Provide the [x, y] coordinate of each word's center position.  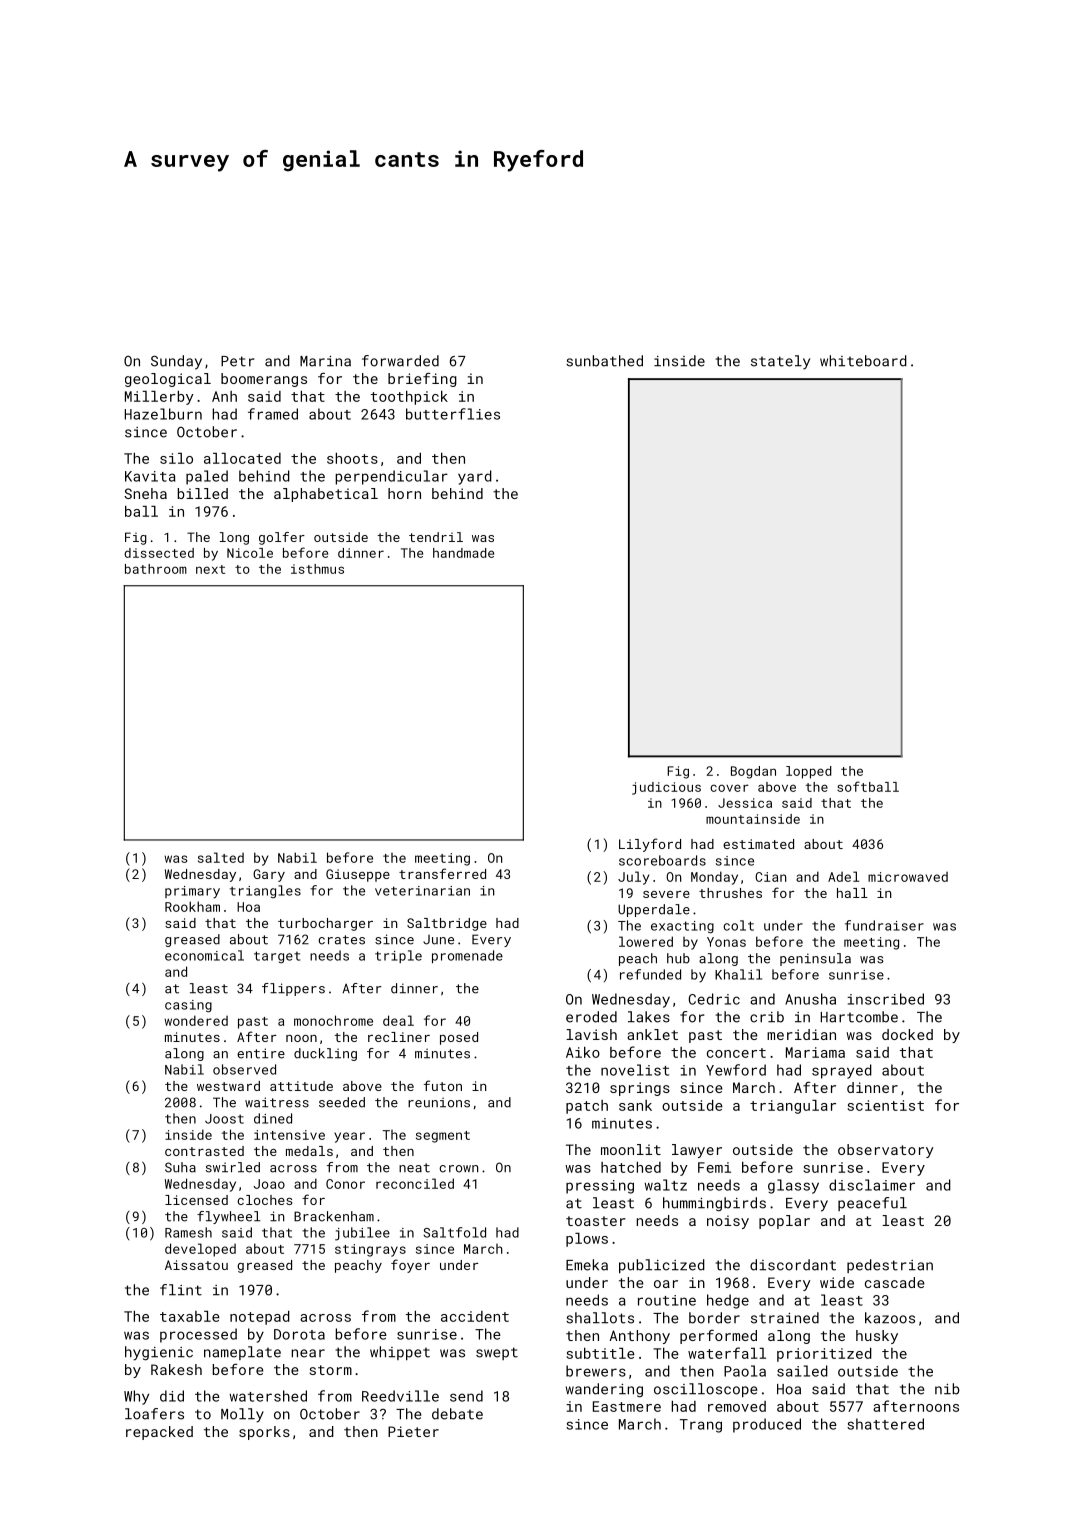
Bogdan [753, 772]
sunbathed [604, 361]
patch [587, 1107]
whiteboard [863, 361]
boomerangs [264, 380]
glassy [793, 1186]
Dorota [299, 1334]
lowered [646, 941]
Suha [180, 1167]
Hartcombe [859, 1017]
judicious [666, 788]
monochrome [333, 1020]
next [210, 569]
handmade [463, 553]
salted [221, 857]
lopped [809, 772]
